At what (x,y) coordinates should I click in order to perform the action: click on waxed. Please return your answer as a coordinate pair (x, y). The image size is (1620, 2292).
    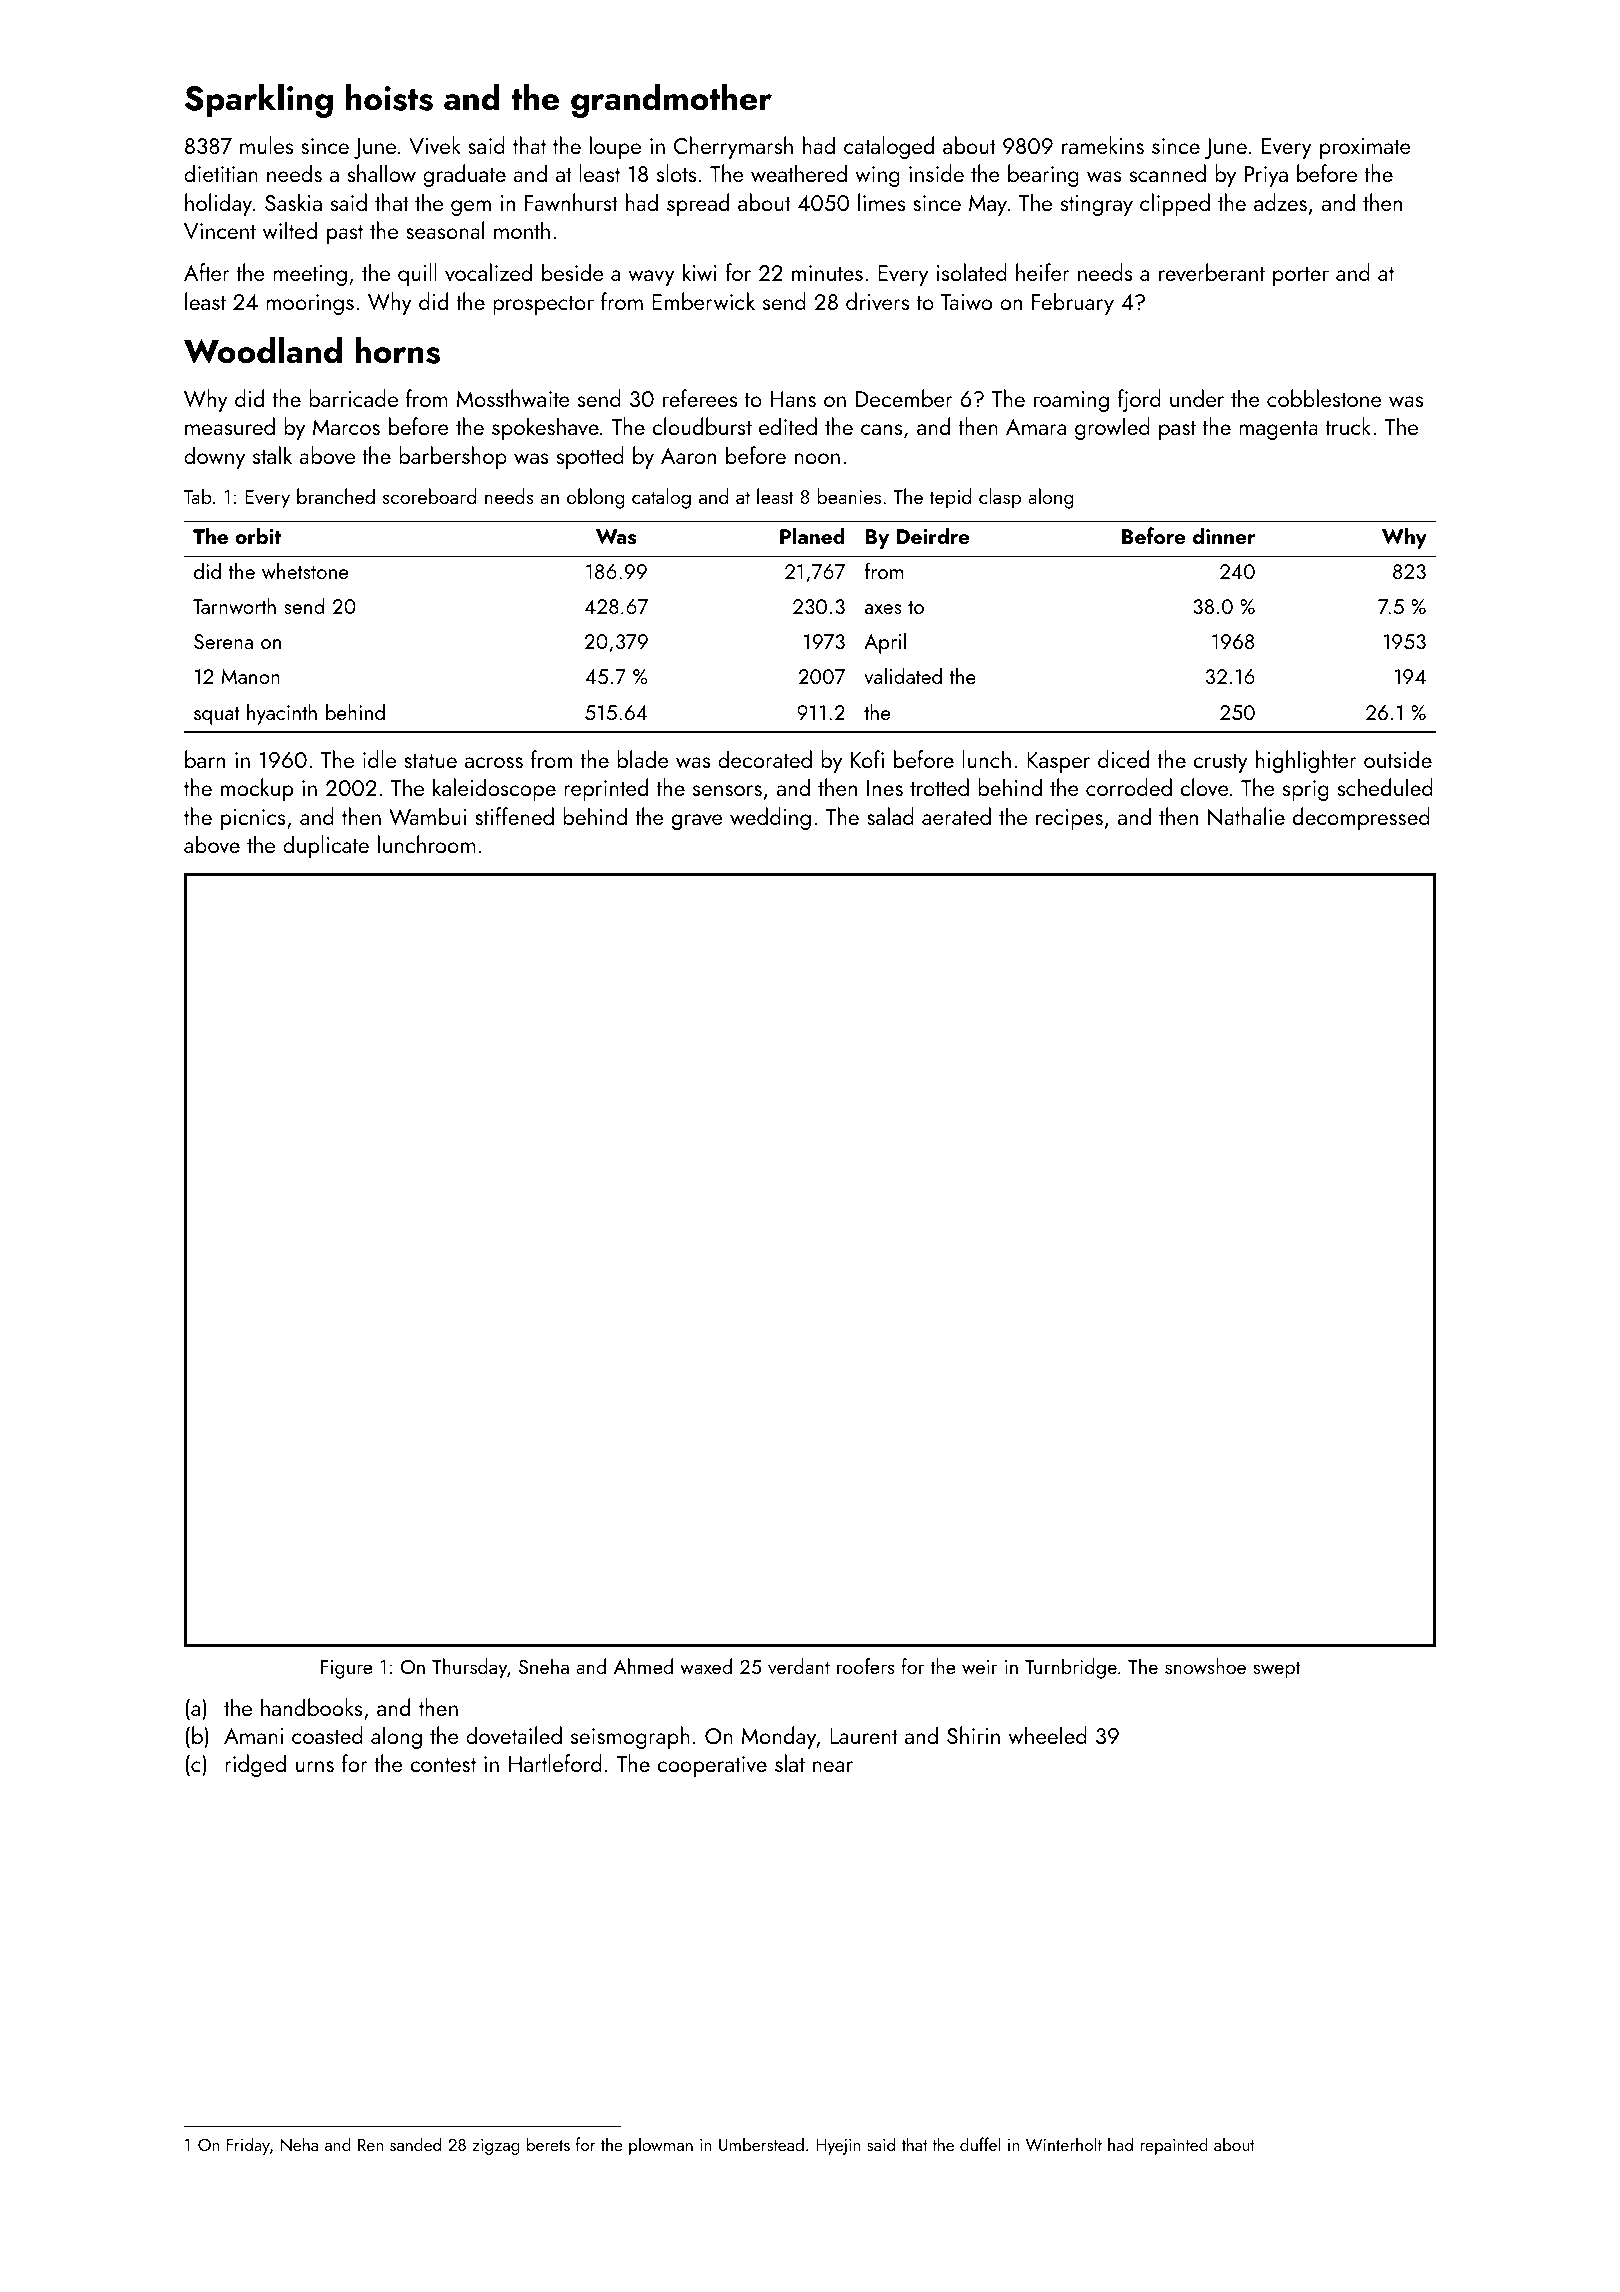
    Looking at the image, I should click on (706, 1666).
